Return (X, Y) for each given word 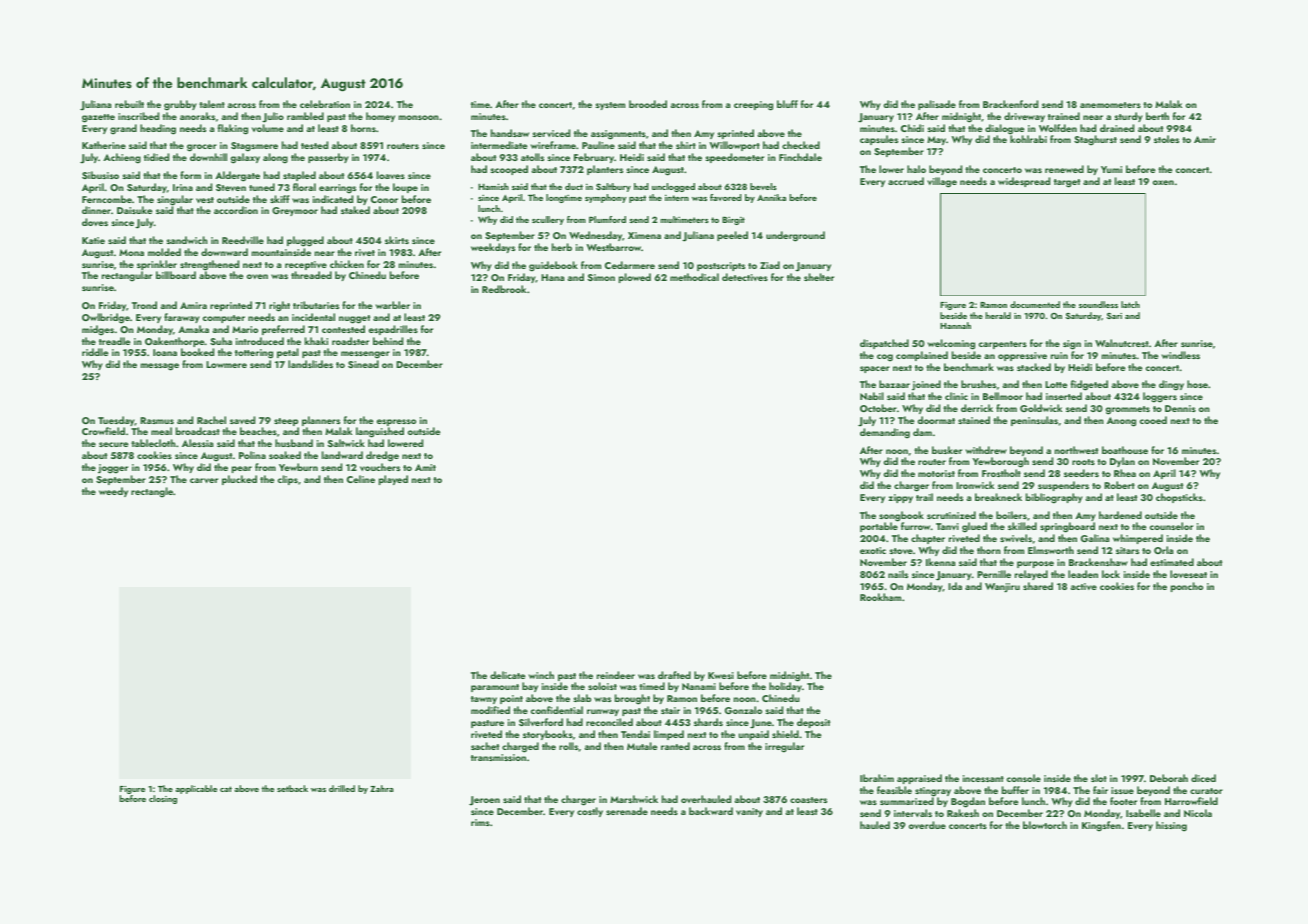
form (190, 175)
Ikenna (940, 562)
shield (785, 734)
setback (292, 788)
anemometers (1110, 105)
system (610, 106)
